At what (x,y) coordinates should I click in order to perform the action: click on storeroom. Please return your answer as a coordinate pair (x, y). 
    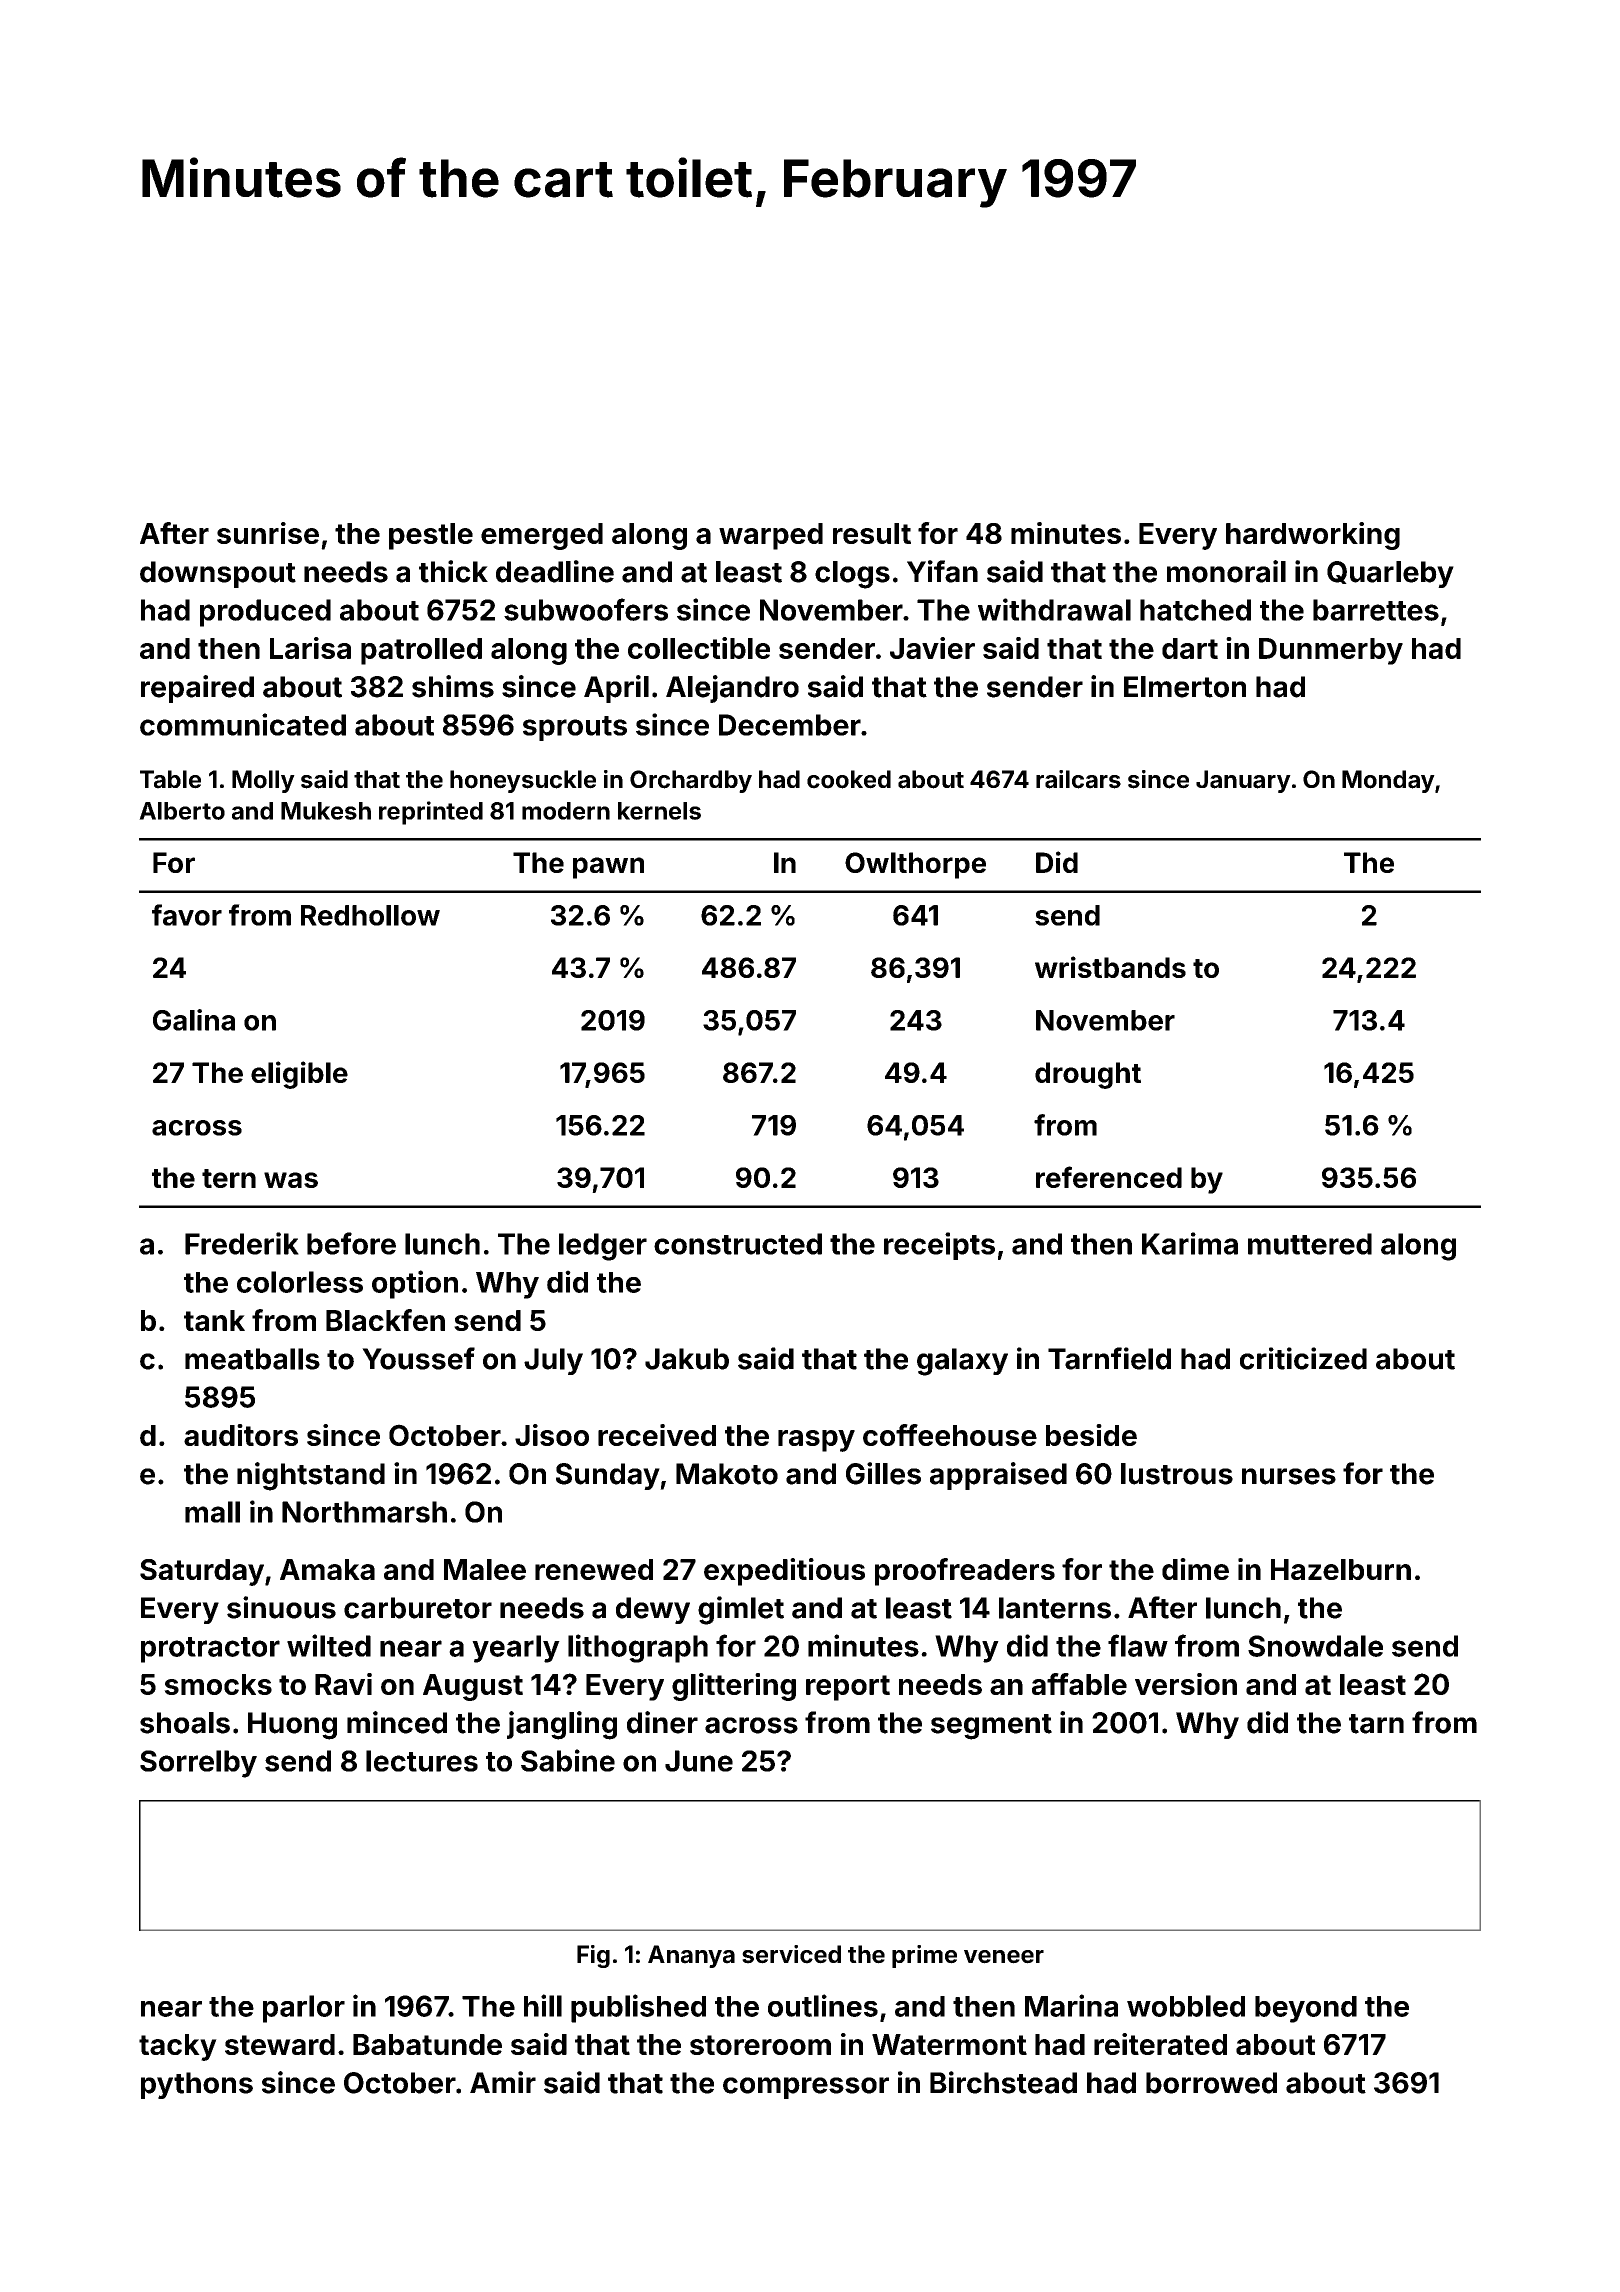
    Looking at the image, I should click on (760, 2045).
